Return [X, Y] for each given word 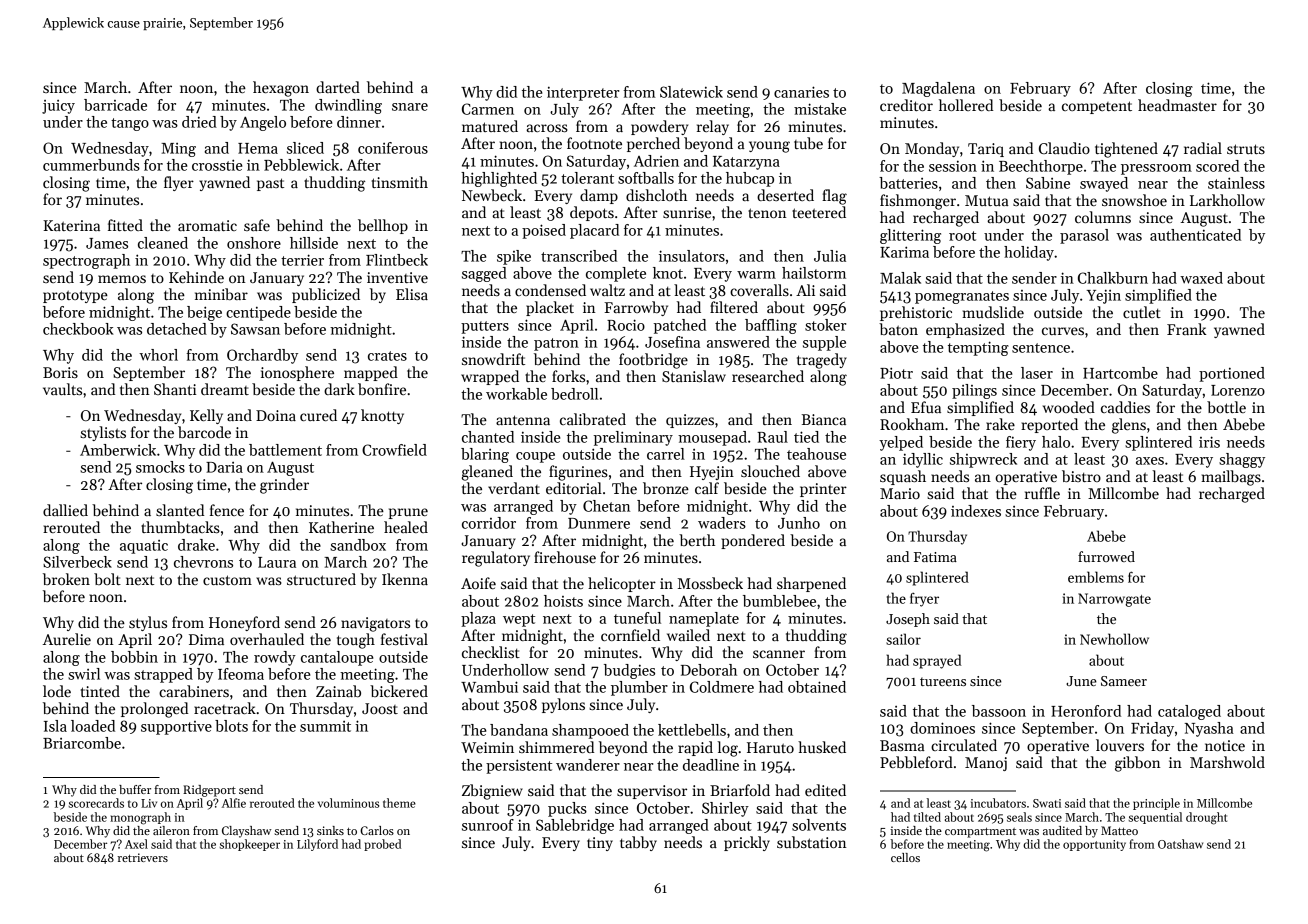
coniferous [393, 148]
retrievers [143, 857]
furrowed [1106, 556]
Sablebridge [575, 826]
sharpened [811, 584]
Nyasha [1209, 729]
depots [592, 213]
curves [1063, 331]
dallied [65, 510]
